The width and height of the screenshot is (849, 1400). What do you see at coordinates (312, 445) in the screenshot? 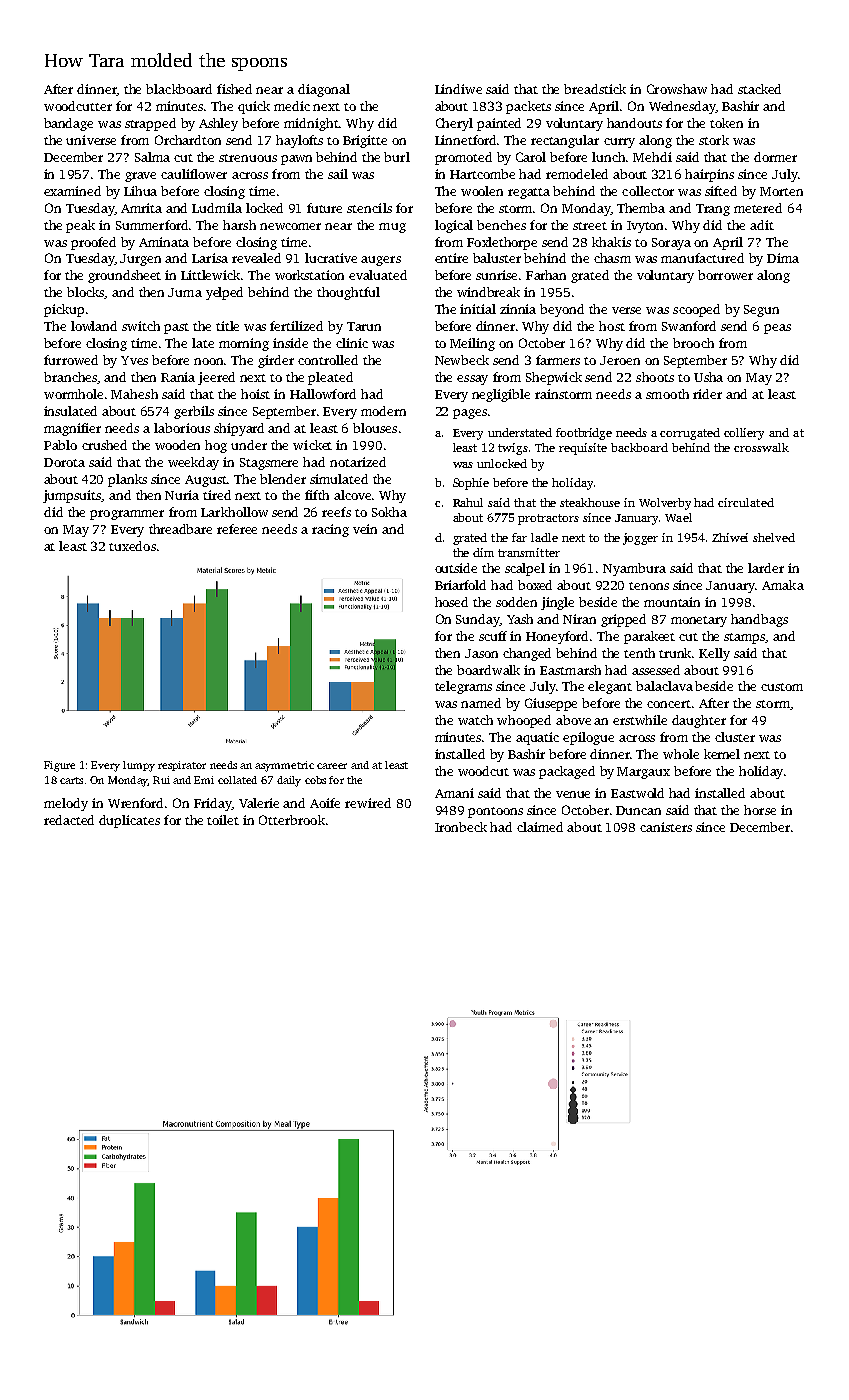
I see `wicket` at bounding box center [312, 445].
